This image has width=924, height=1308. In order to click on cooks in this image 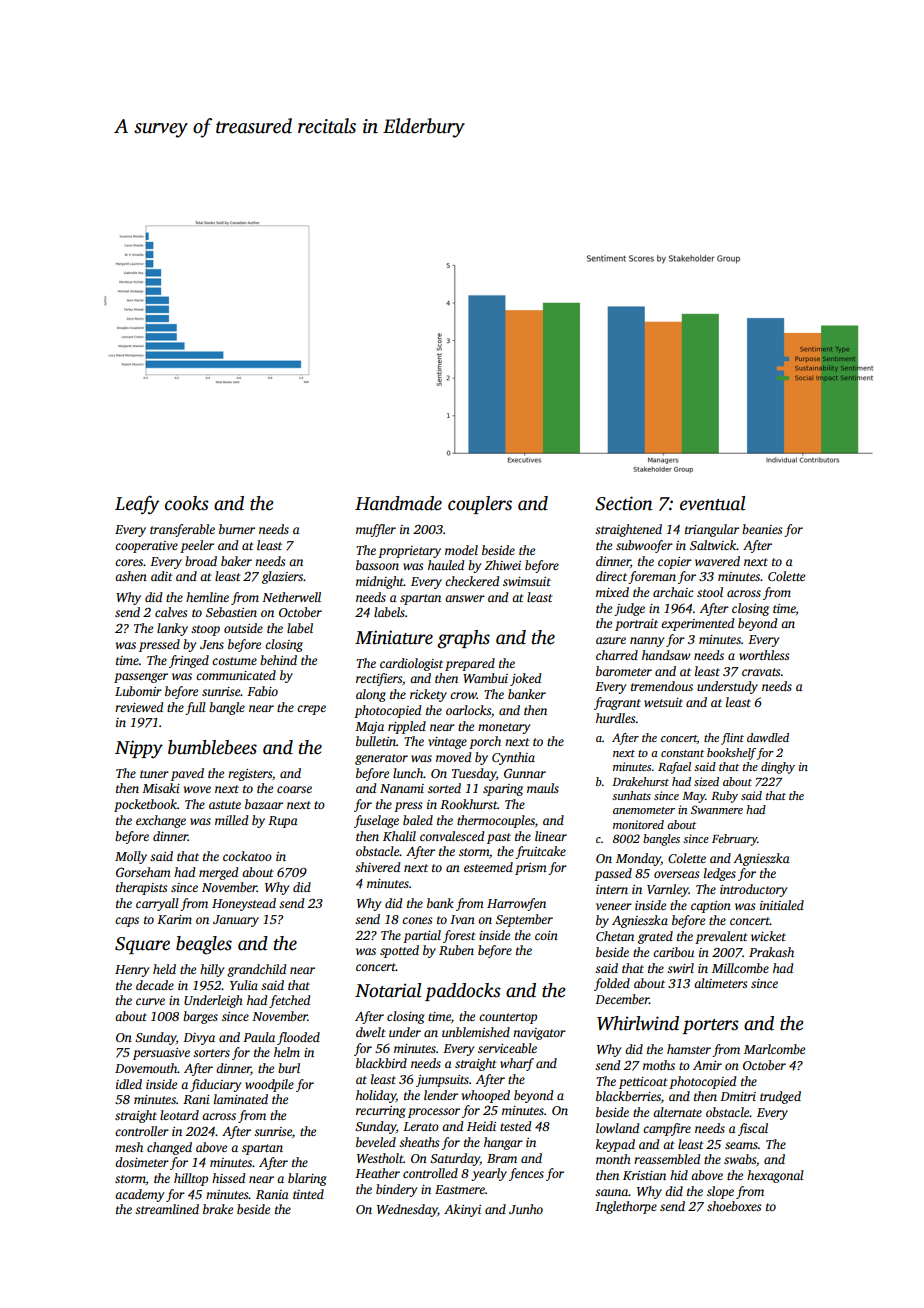, I will do `click(187, 503)`.
